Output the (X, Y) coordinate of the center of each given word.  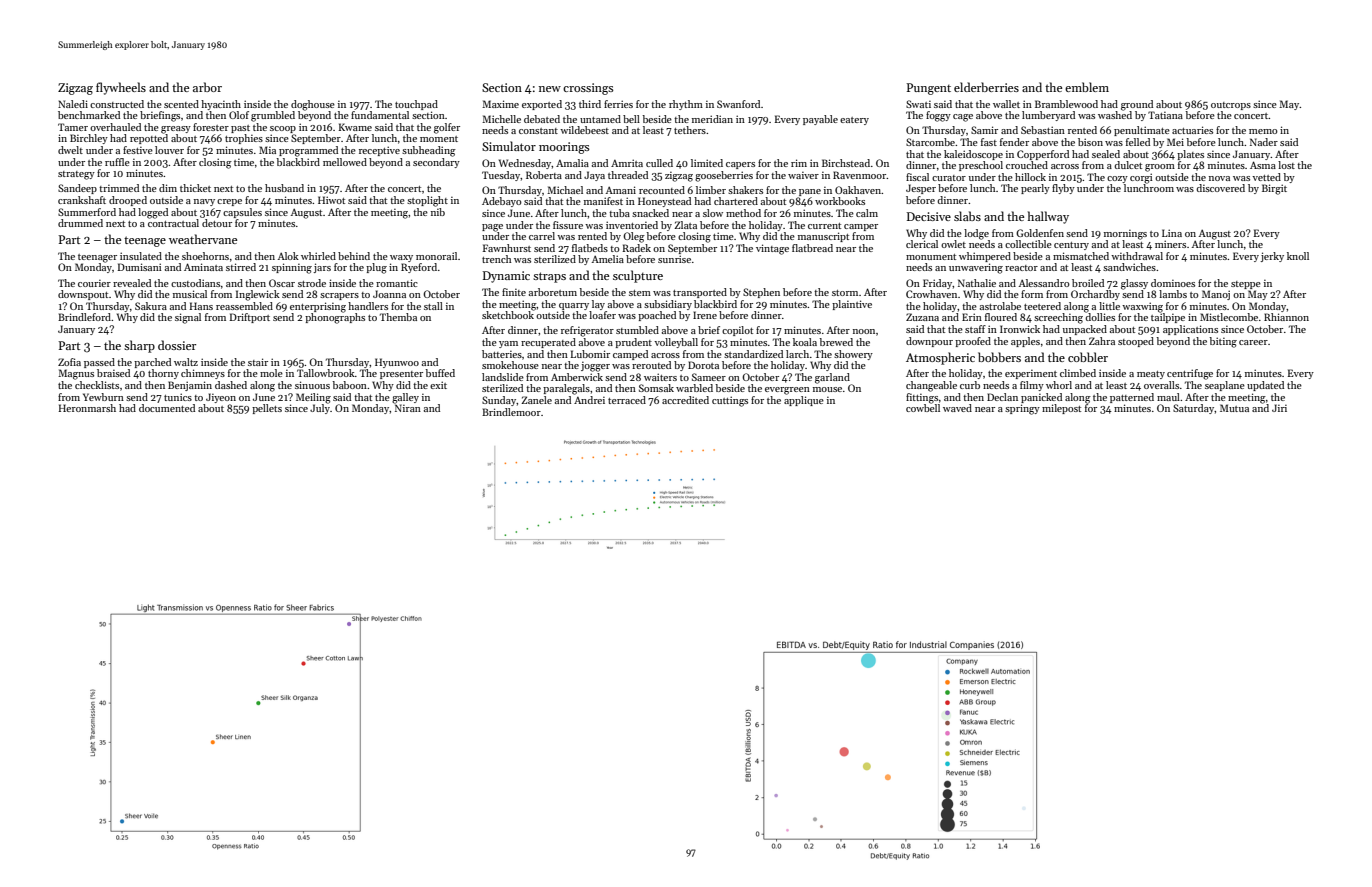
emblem (1087, 87)
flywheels (121, 88)
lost (1286, 165)
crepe (229, 202)
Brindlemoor (511, 412)
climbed (1078, 373)
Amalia (572, 163)
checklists (97, 385)
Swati (918, 104)
